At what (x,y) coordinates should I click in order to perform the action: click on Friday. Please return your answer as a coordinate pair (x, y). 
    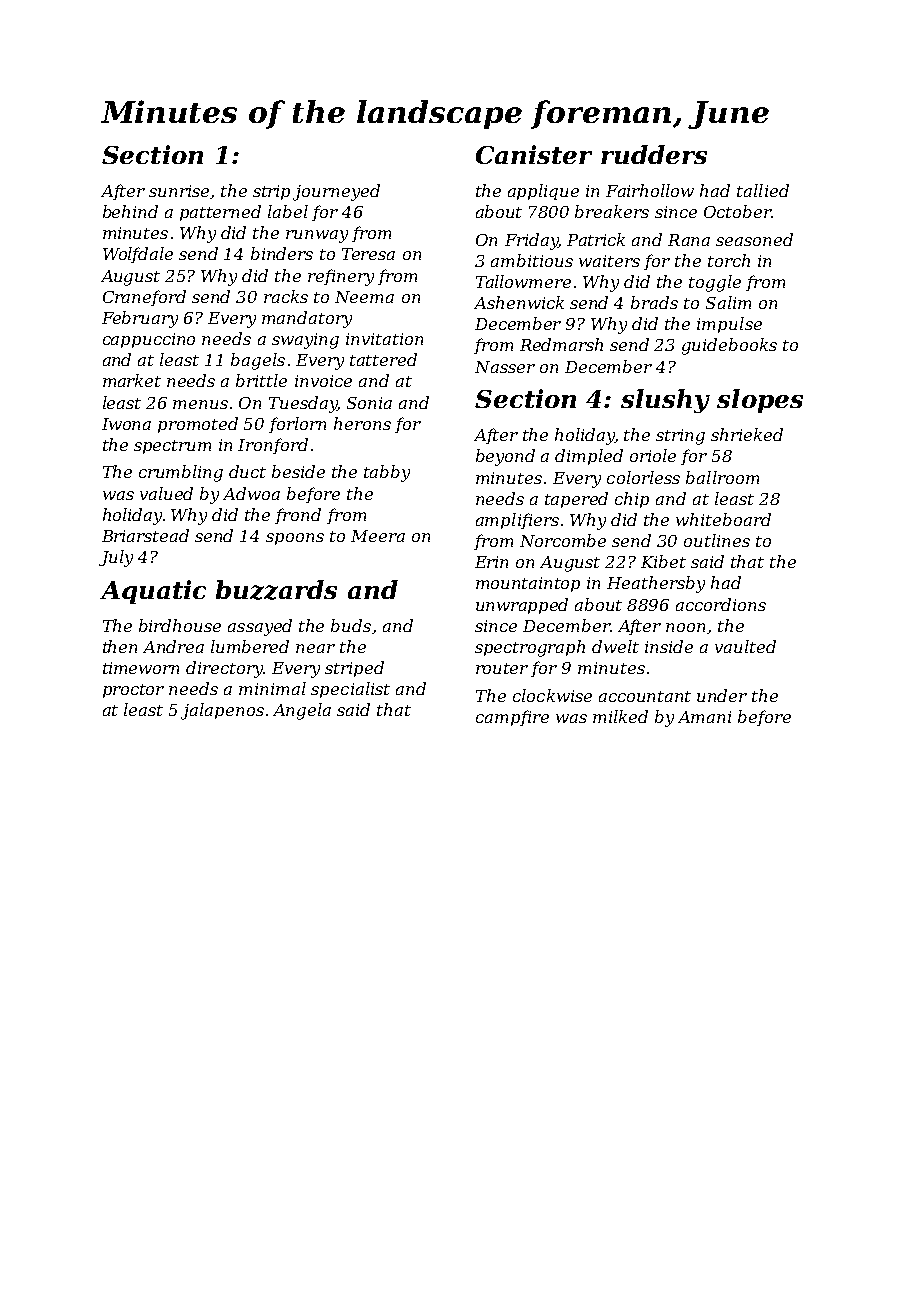
    Looking at the image, I should click on (531, 241).
